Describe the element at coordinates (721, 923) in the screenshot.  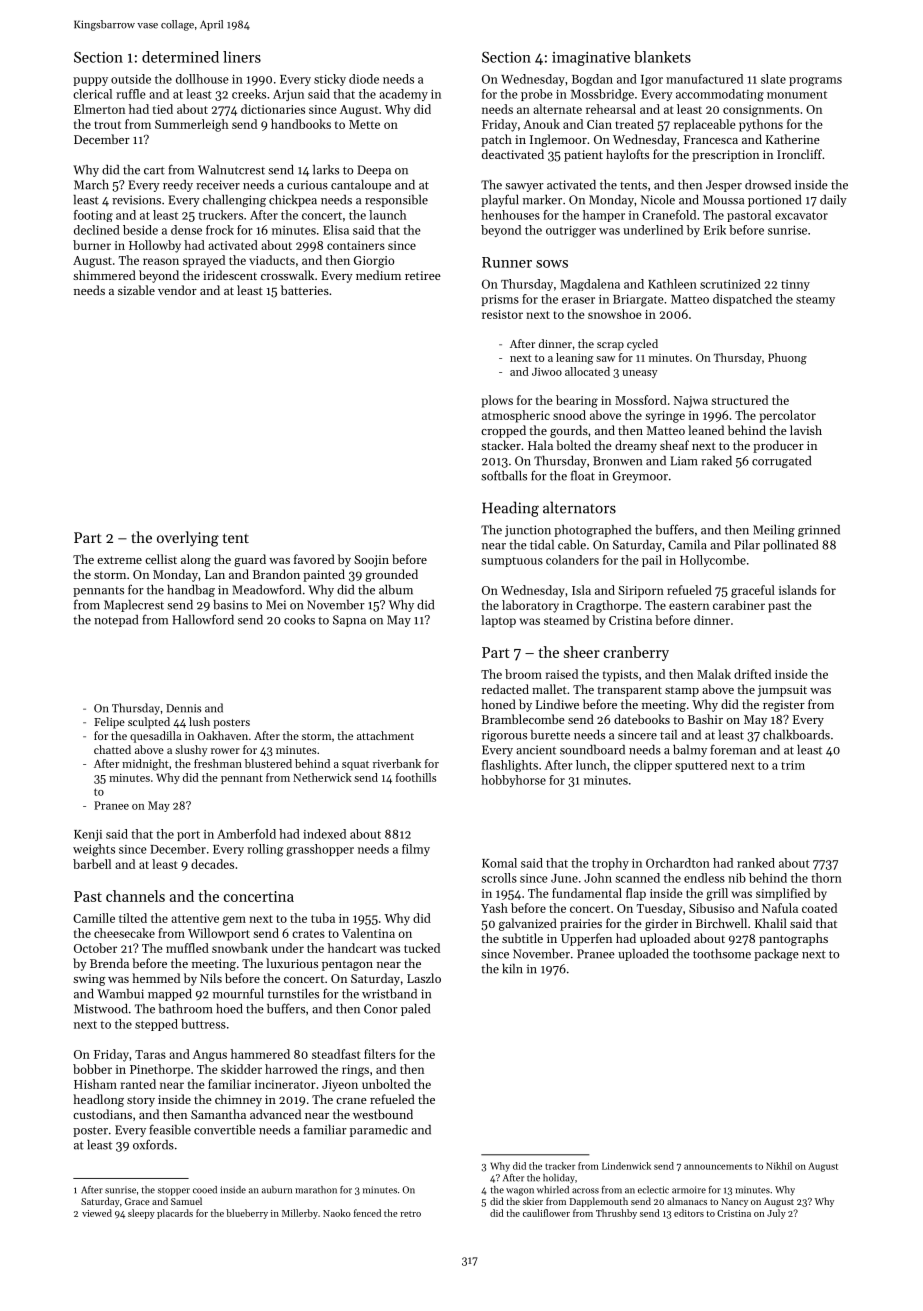
I see `Birchwell` at that location.
